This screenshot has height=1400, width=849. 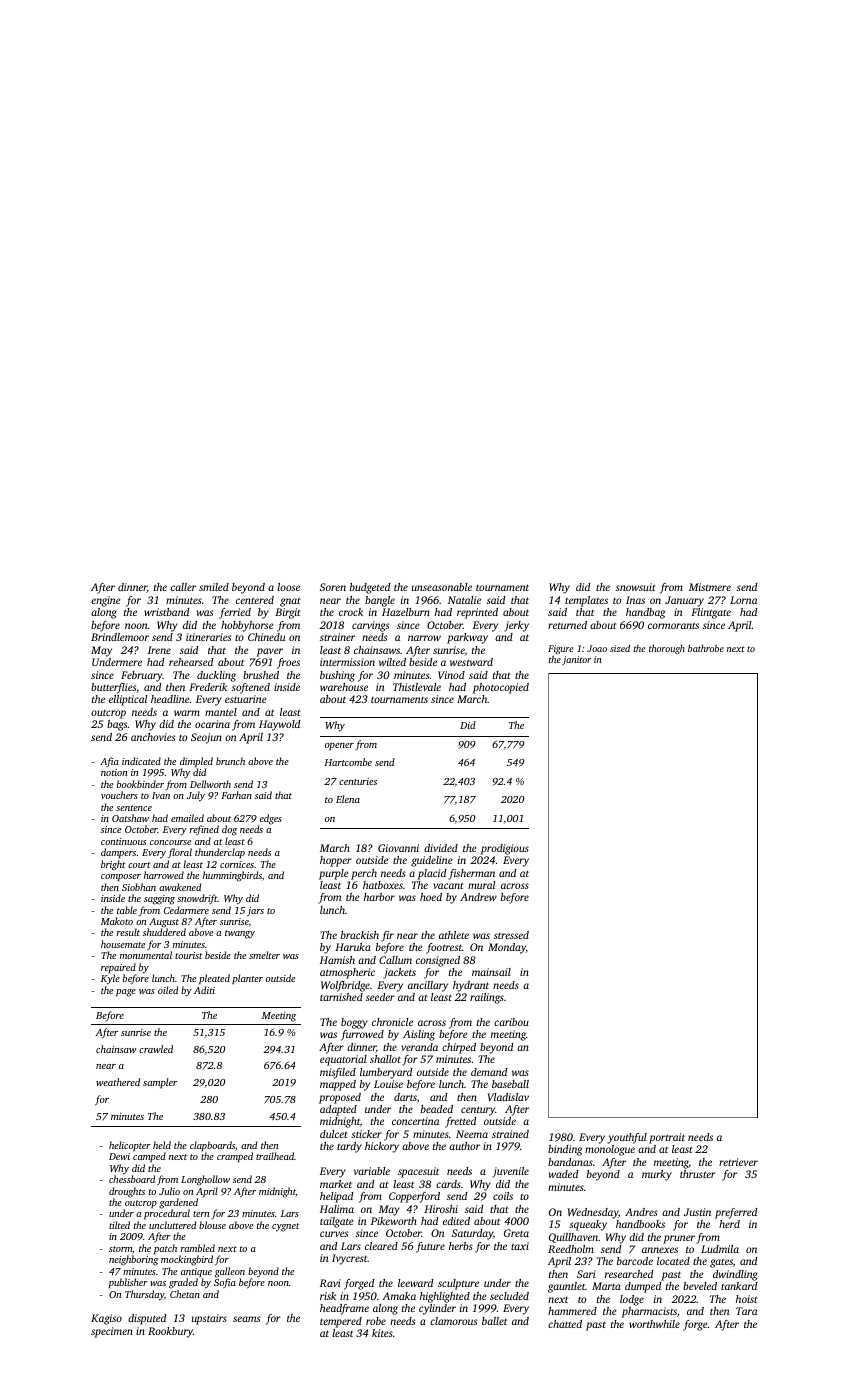 What do you see at coordinates (255, 912) in the screenshot?
I see `jars` at bounding box center [255, 912].
